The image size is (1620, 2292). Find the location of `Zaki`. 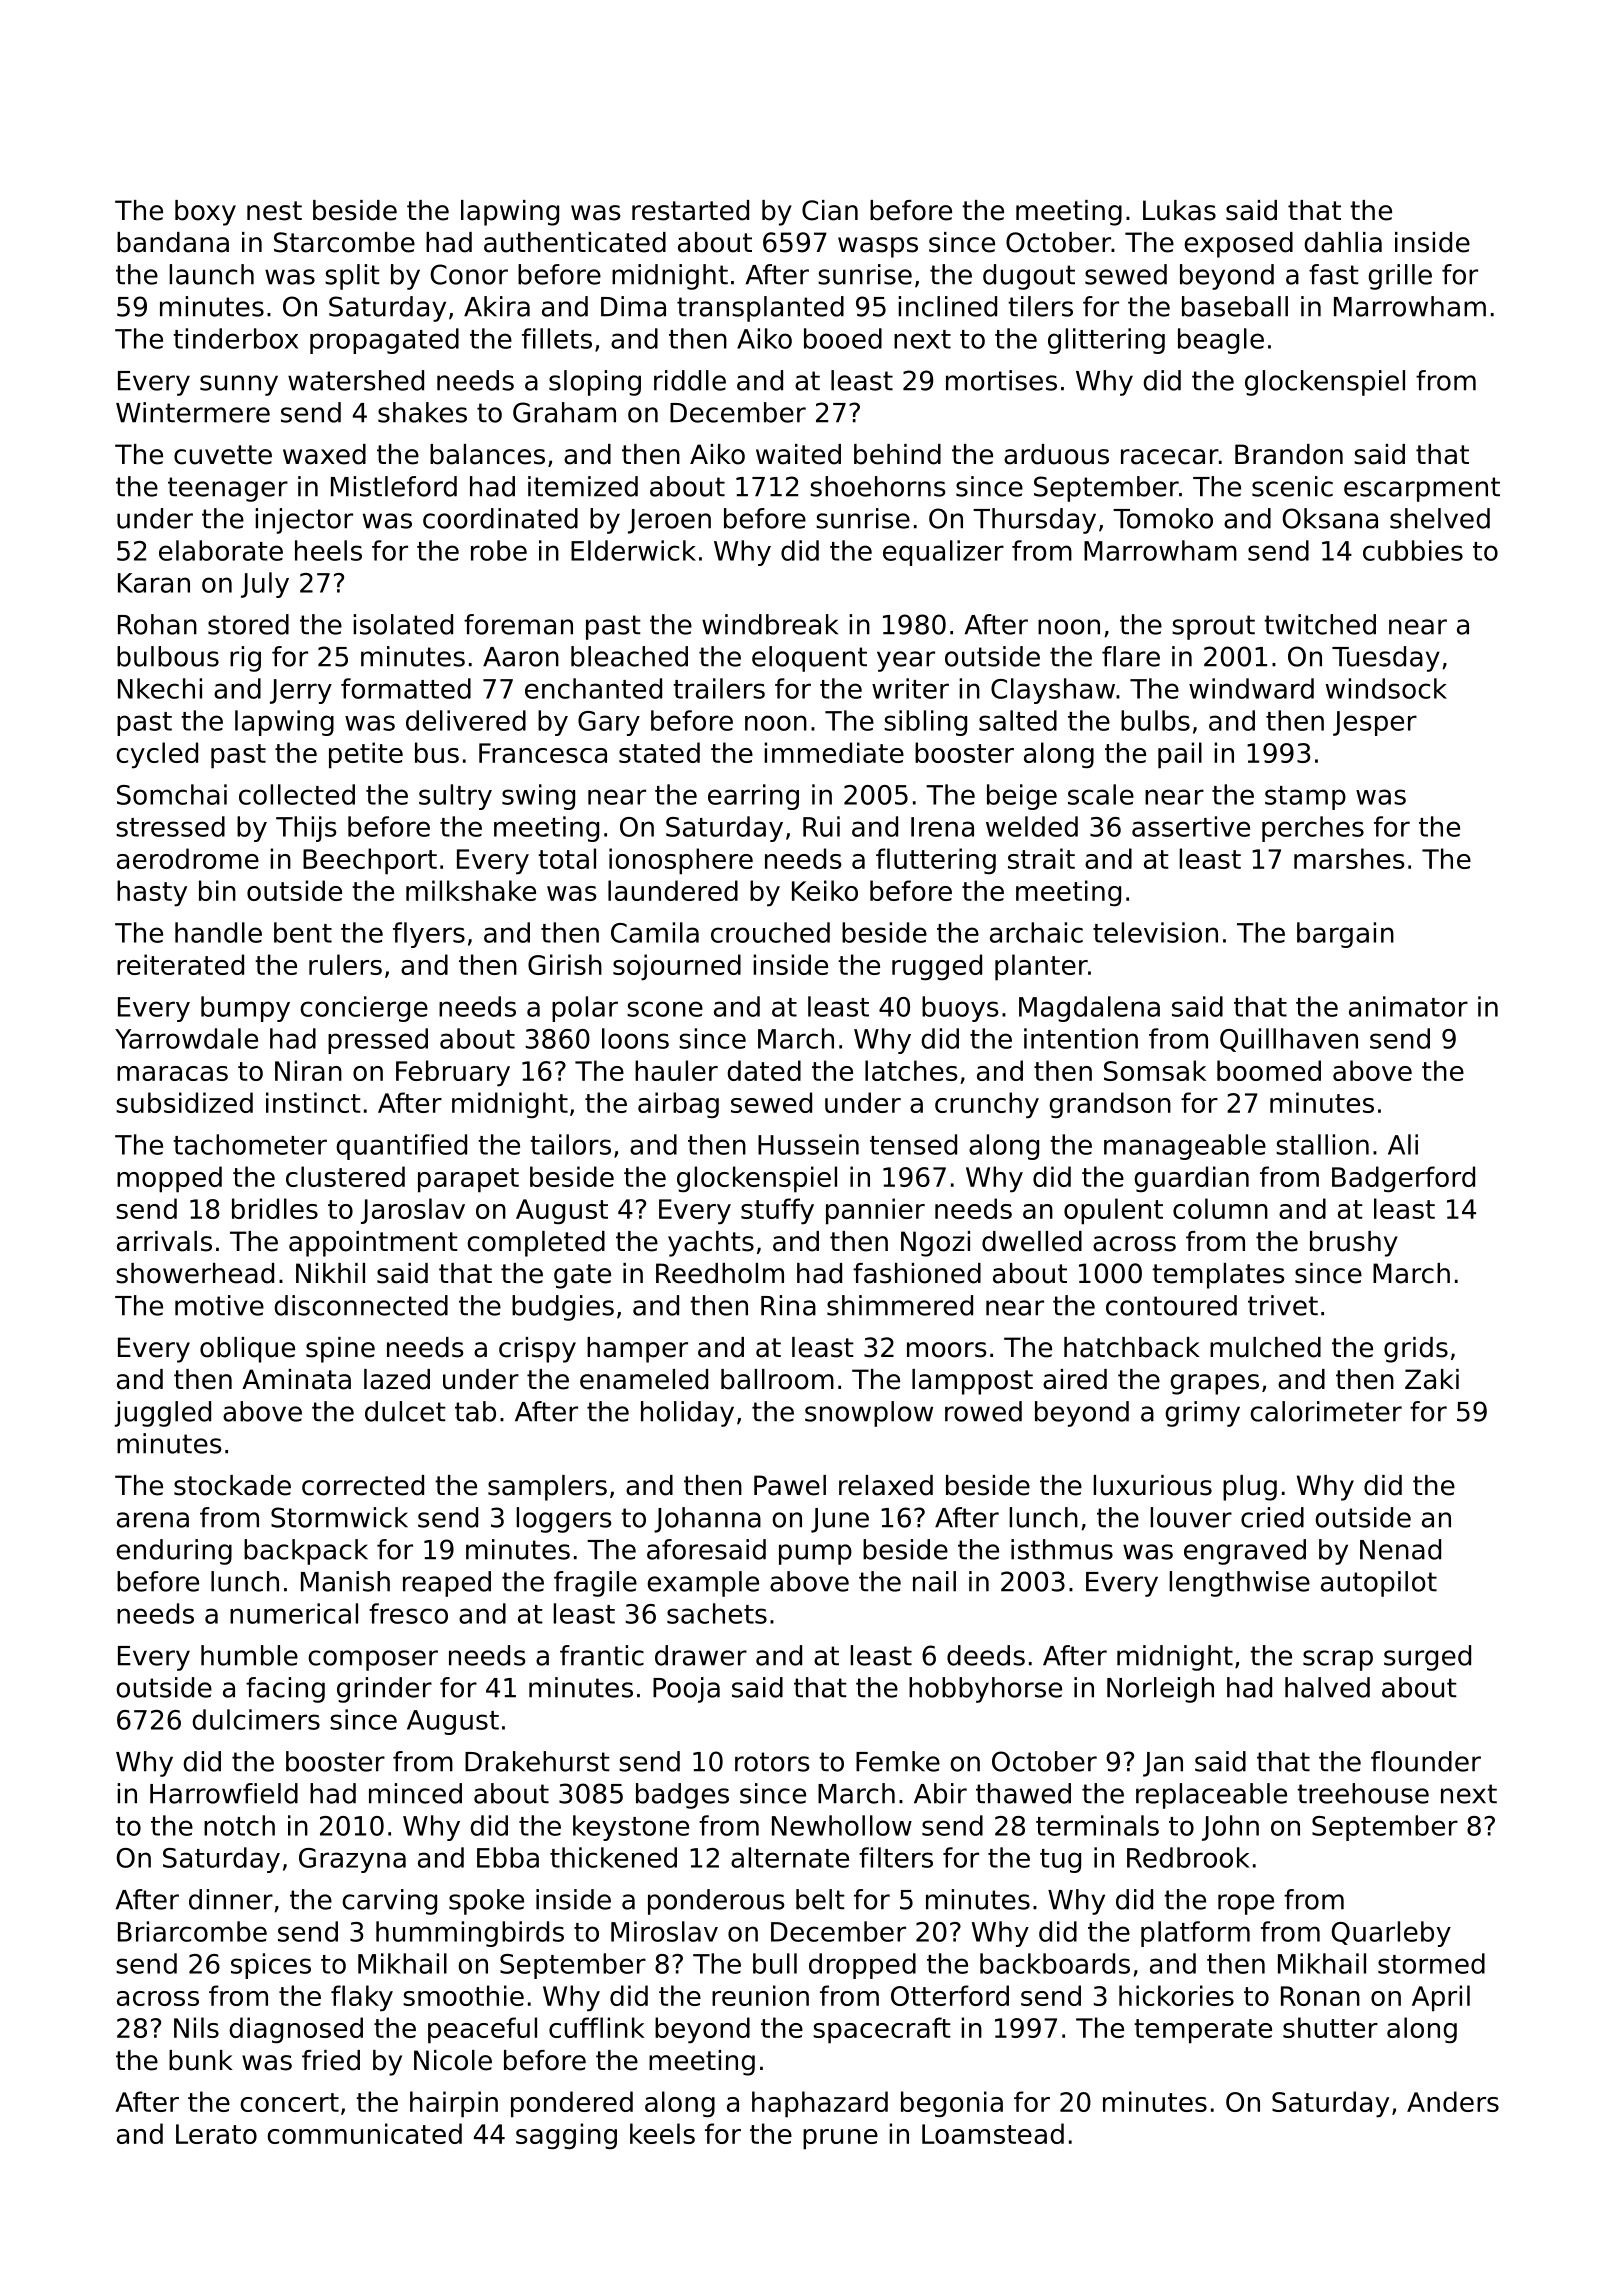

Zaki is located at coordinates (1432, 1379).
